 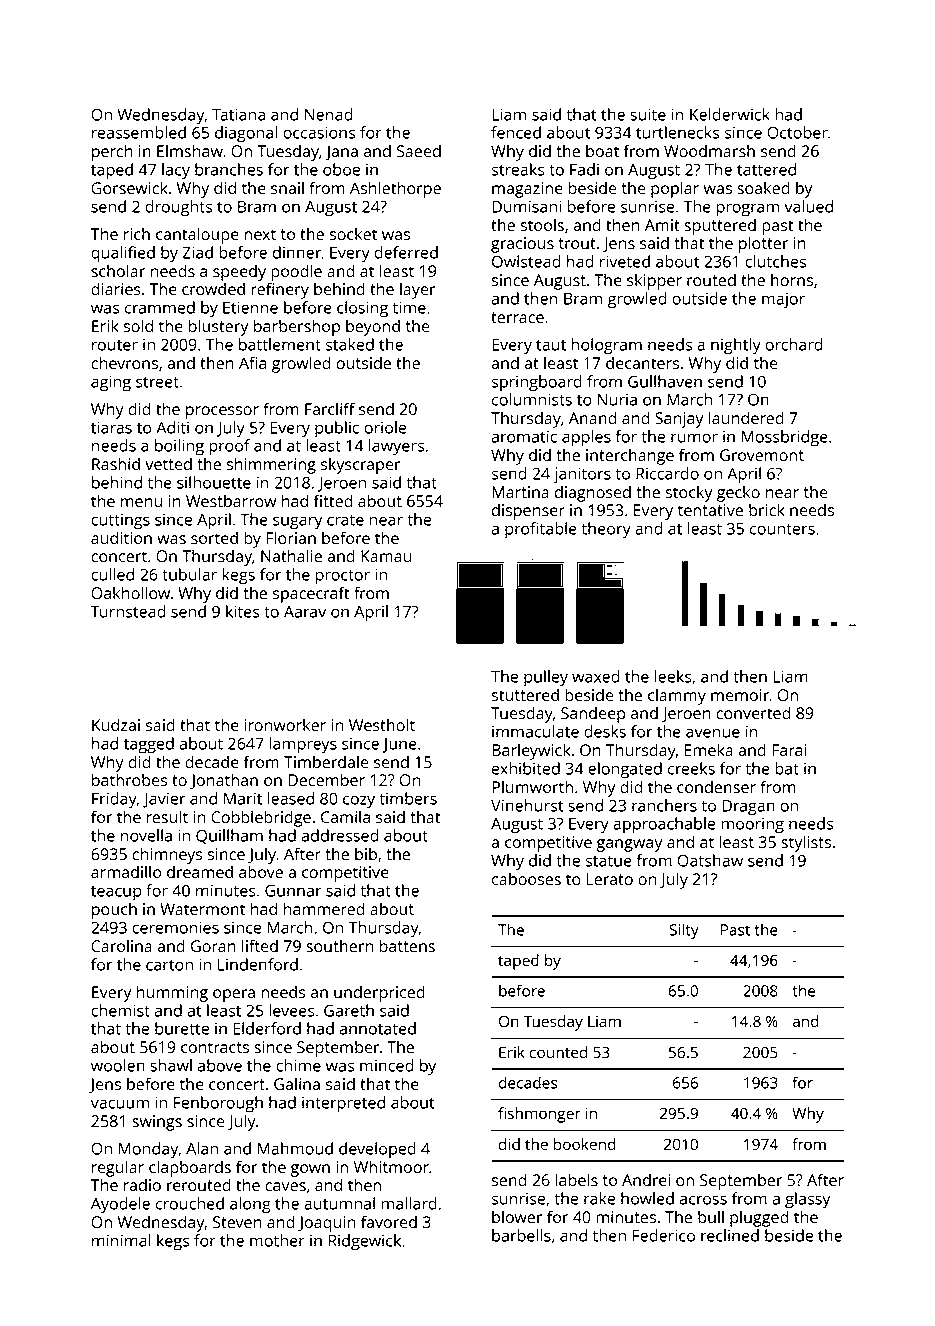 What do you see at coordinates (359, 802) in the document?
I see `cozy` at bounding box center [359, 802].
